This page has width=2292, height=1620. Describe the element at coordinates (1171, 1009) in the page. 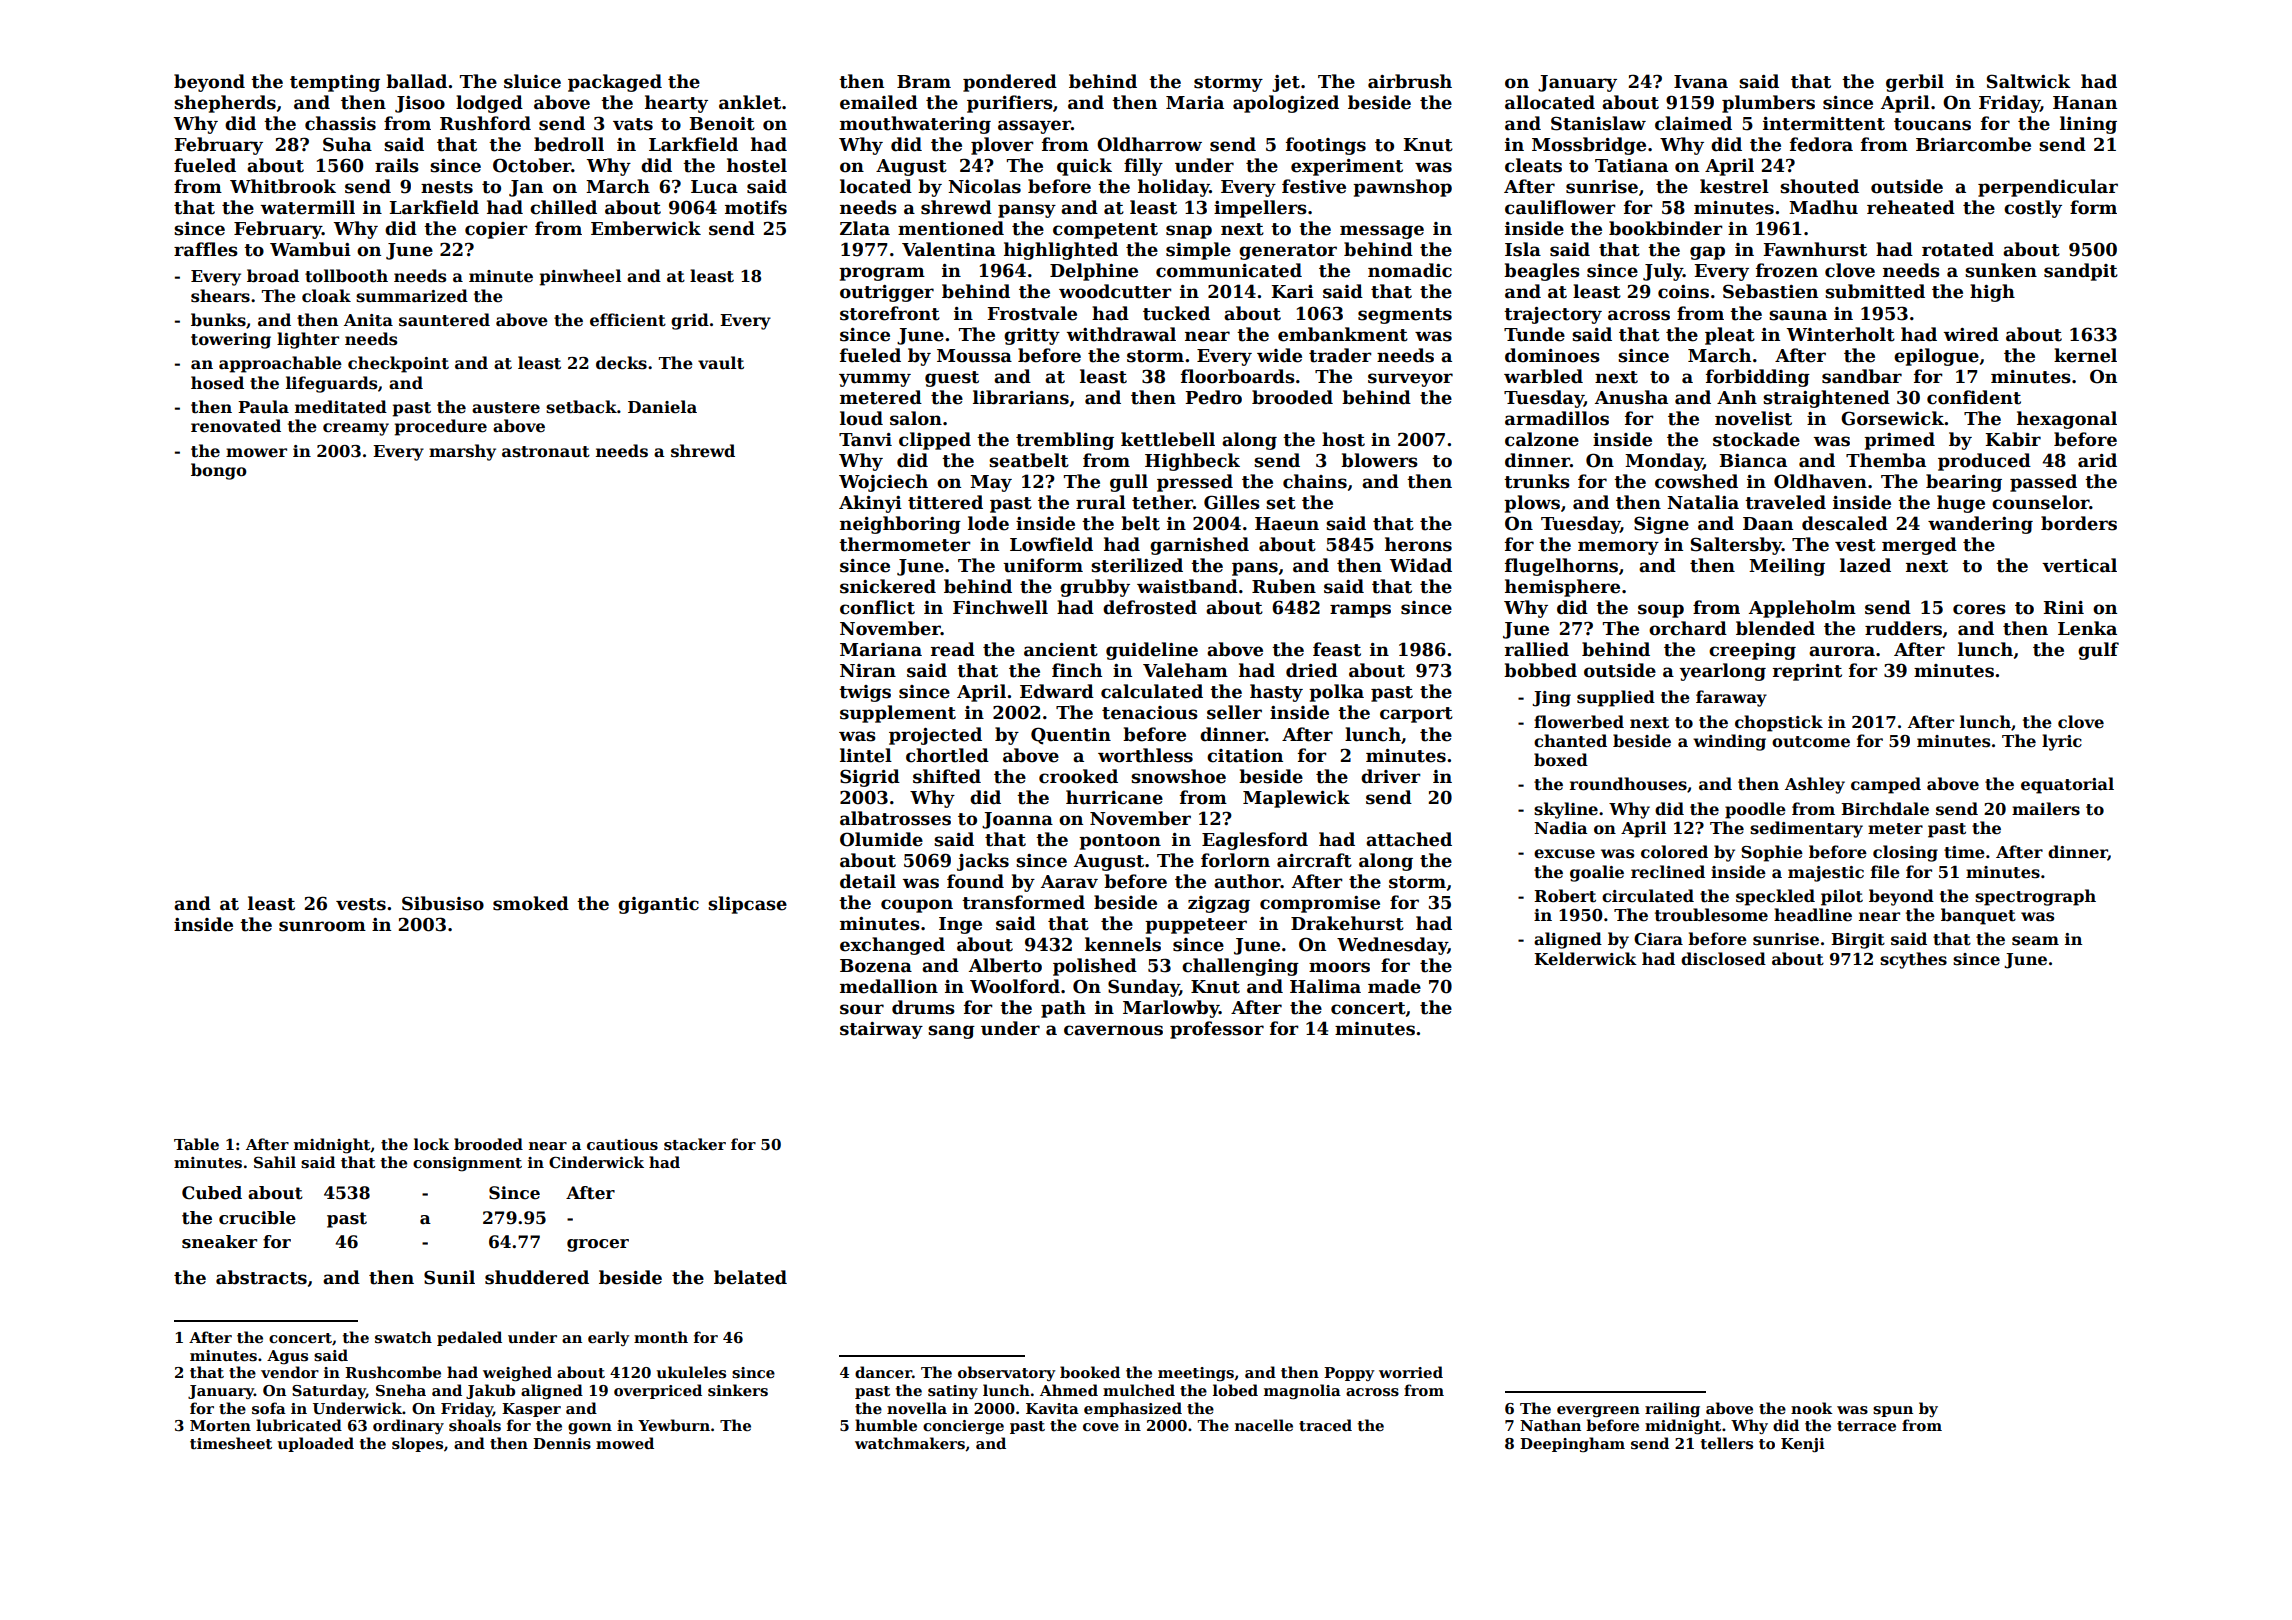

I see `Marlowby` at that location.
